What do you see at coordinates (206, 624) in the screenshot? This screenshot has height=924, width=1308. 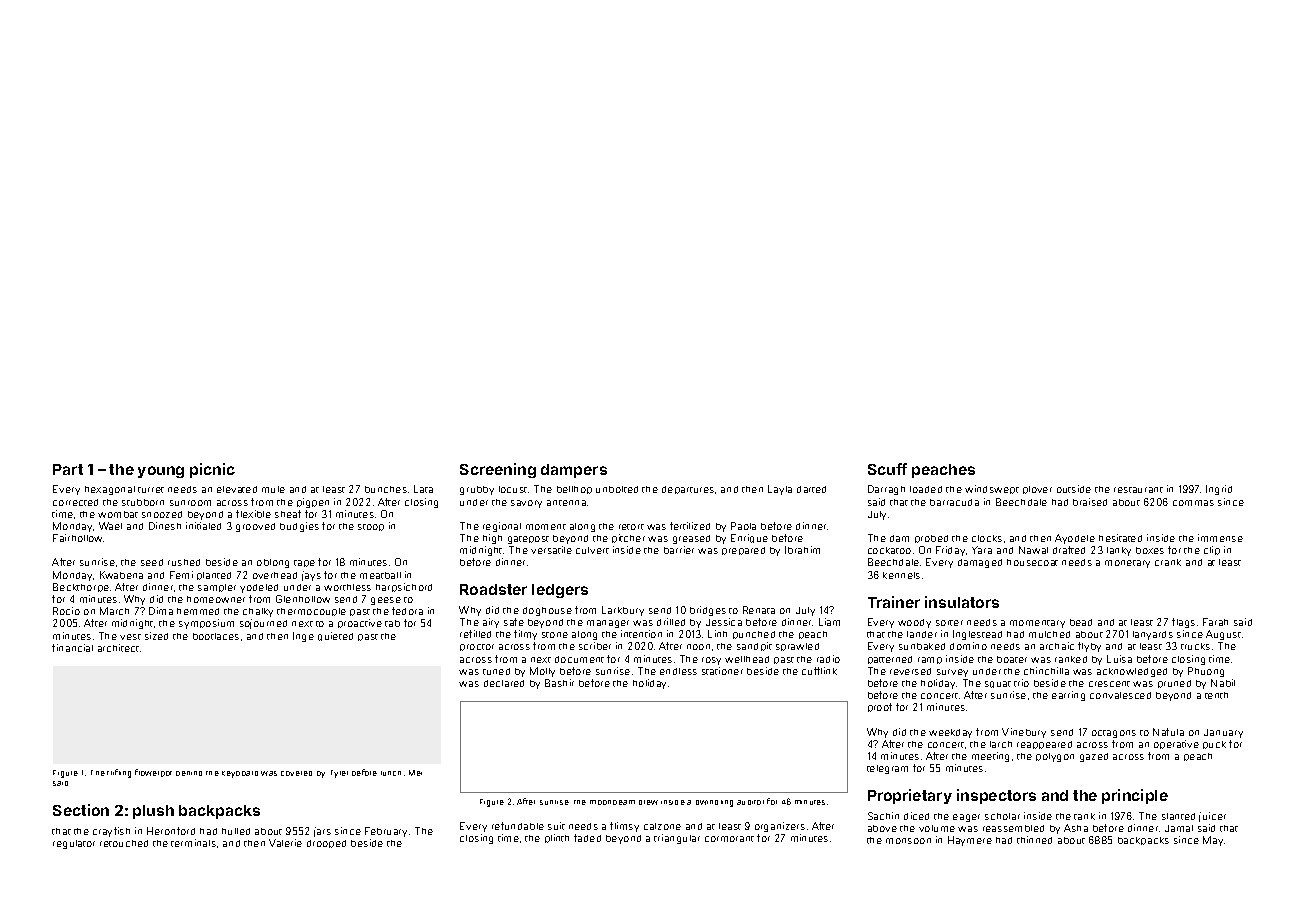 I see `symposium` at bounding box center [206, 624].
